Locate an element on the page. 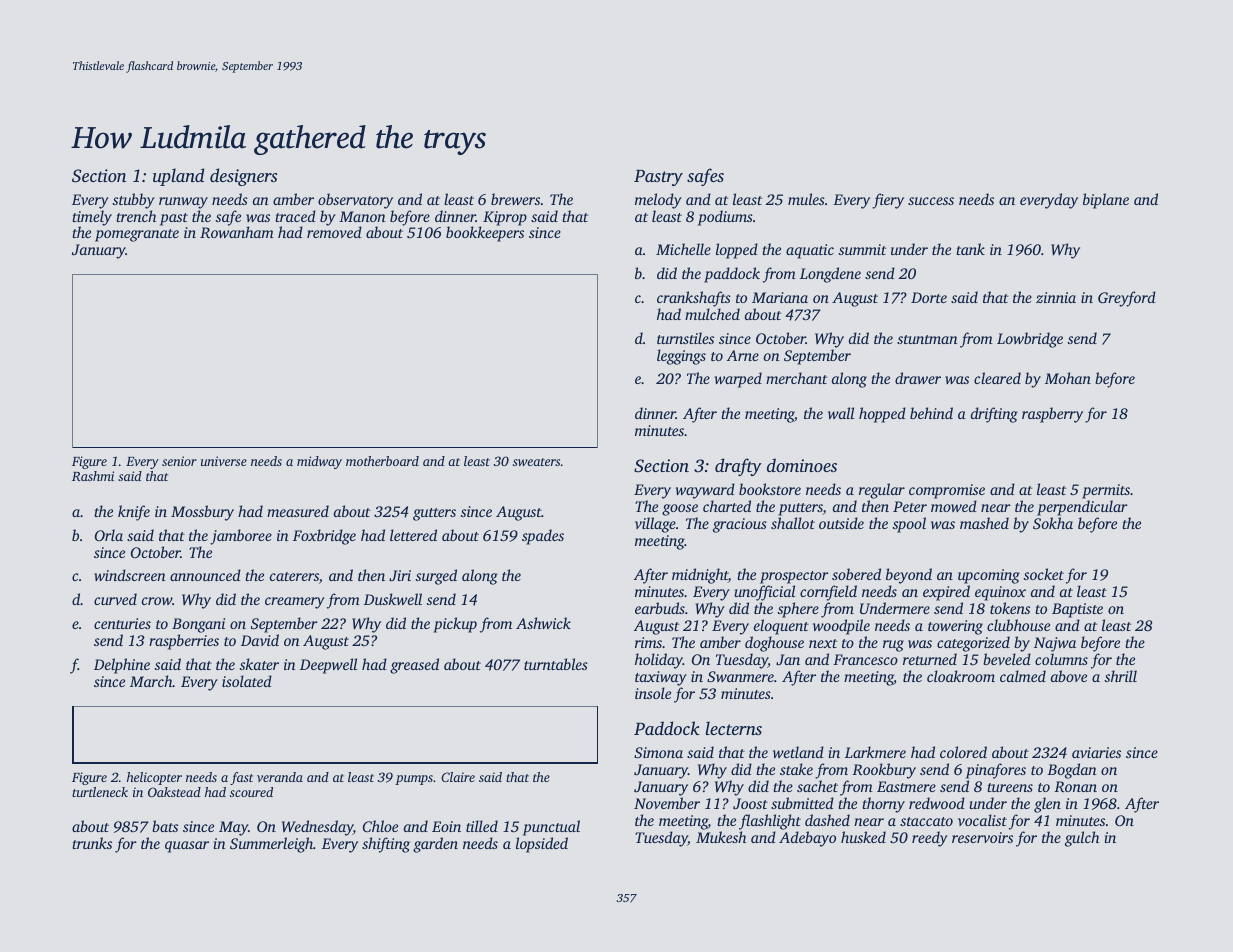  perpendicular is located at coordinates (1082, 508).
